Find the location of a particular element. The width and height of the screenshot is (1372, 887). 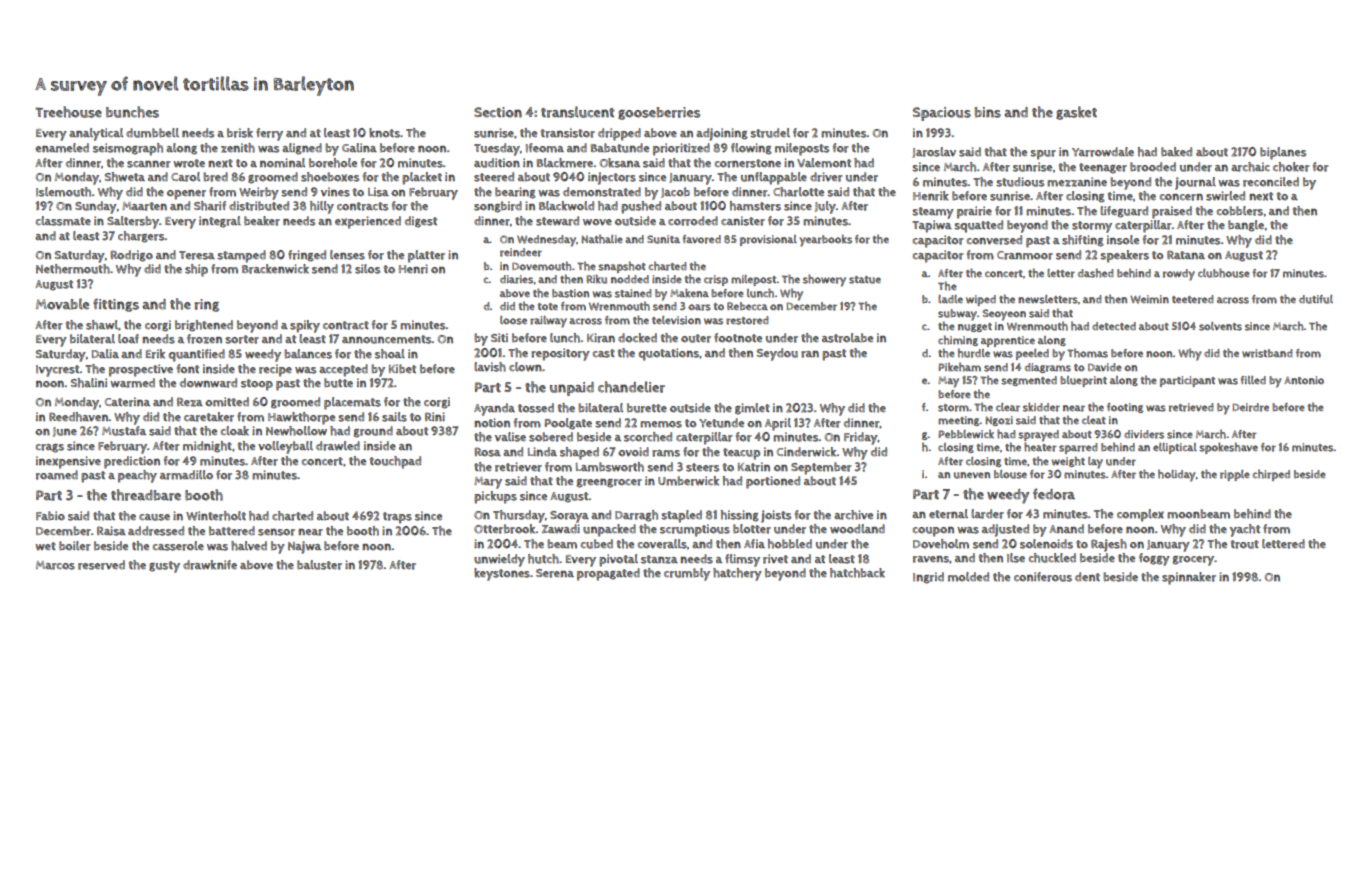

Reedhaven is located at coordinates (79, 417).
